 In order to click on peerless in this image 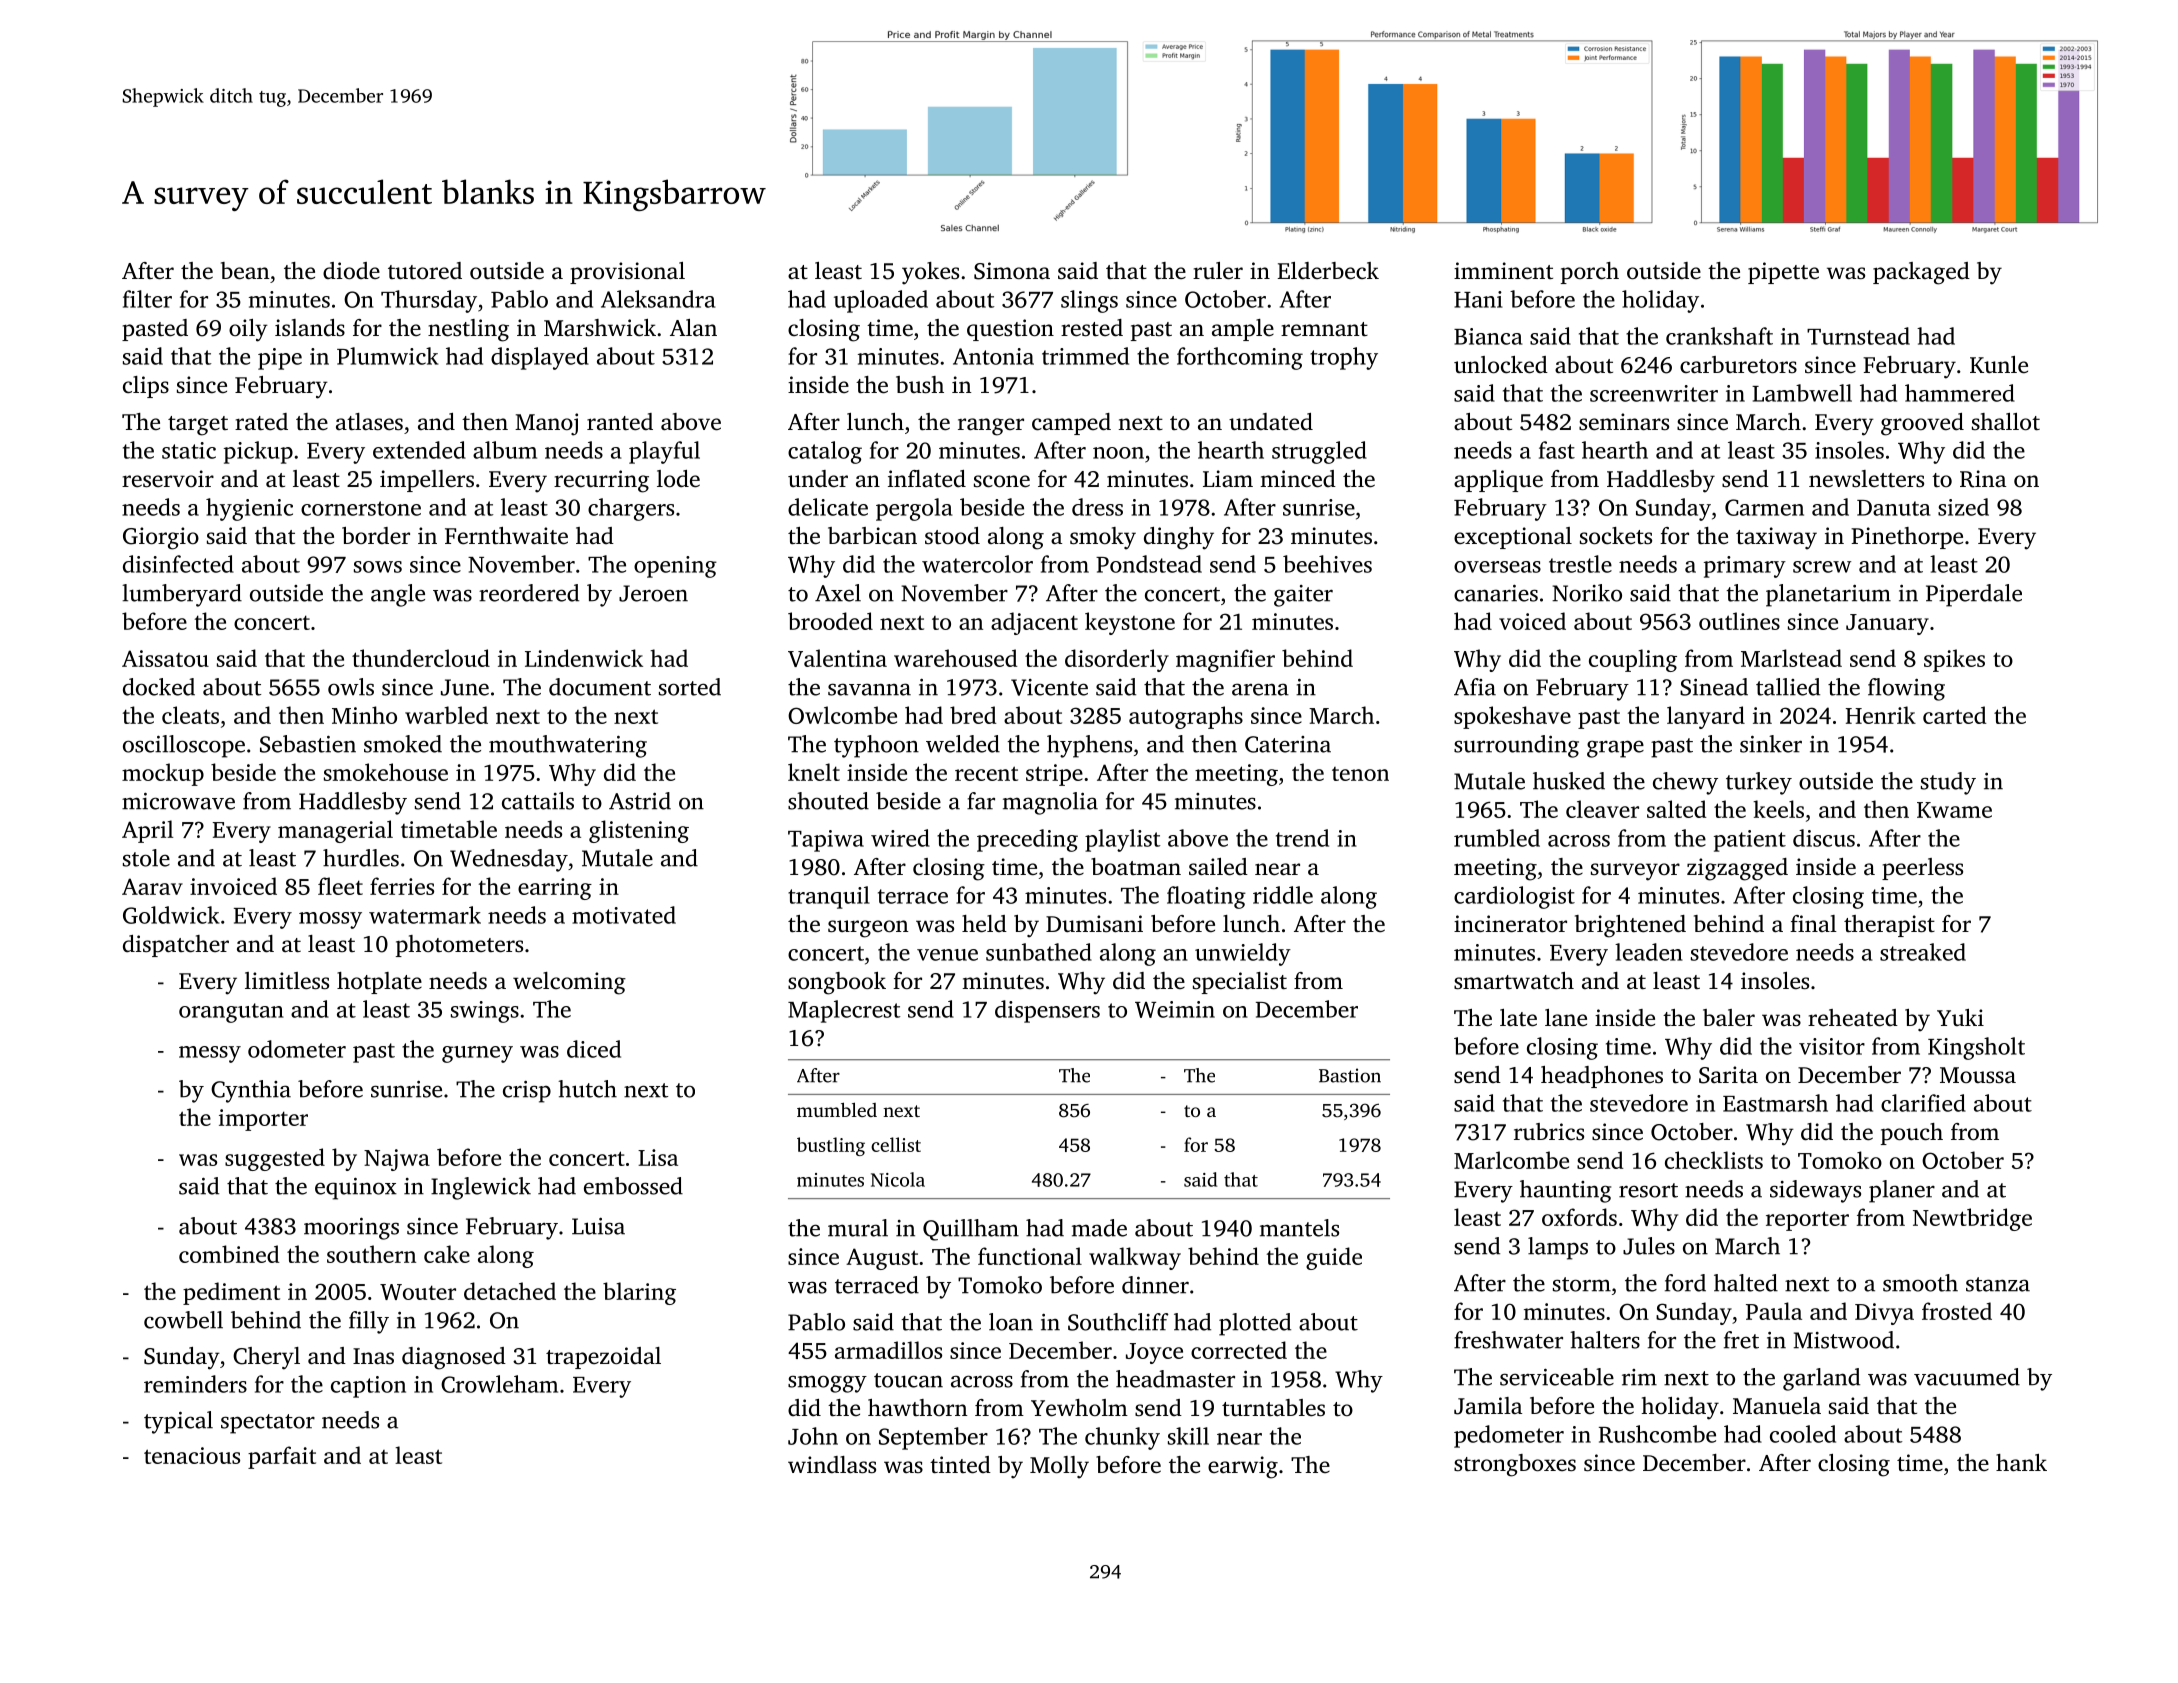, I will do `click(1922, 869)`.
